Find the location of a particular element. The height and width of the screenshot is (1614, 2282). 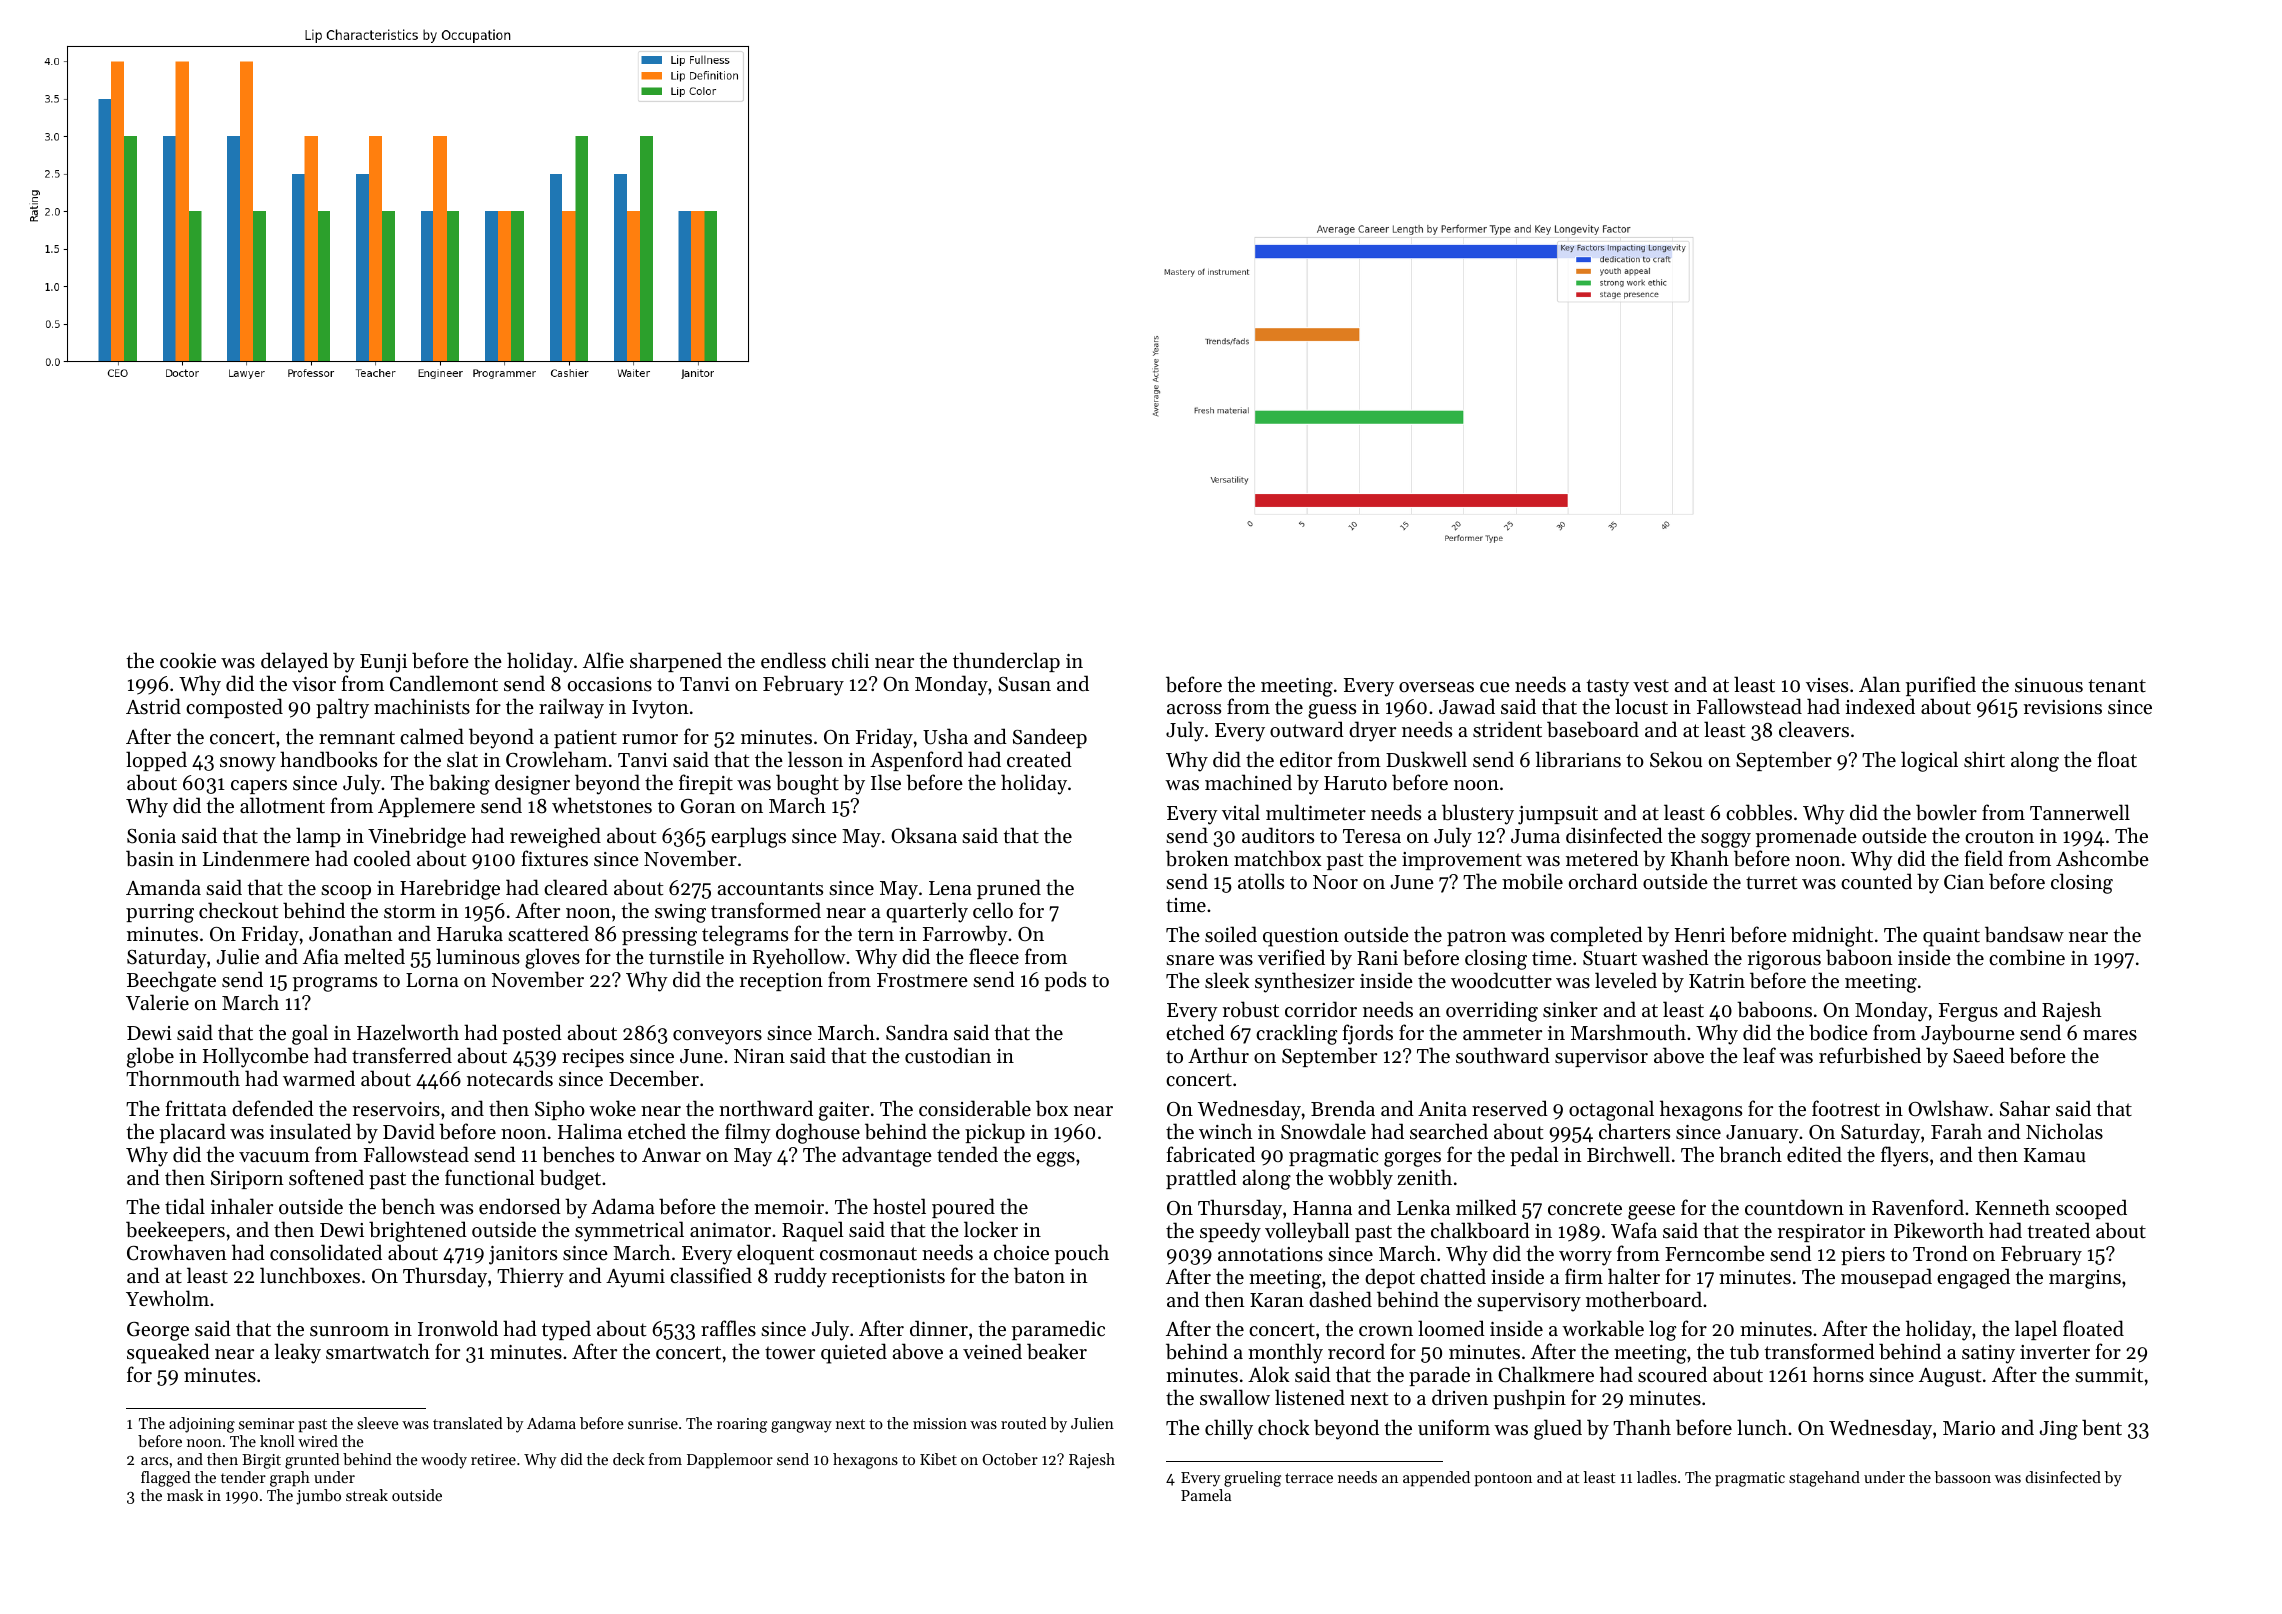

annotations is located at coordinates (1270, 1254).
